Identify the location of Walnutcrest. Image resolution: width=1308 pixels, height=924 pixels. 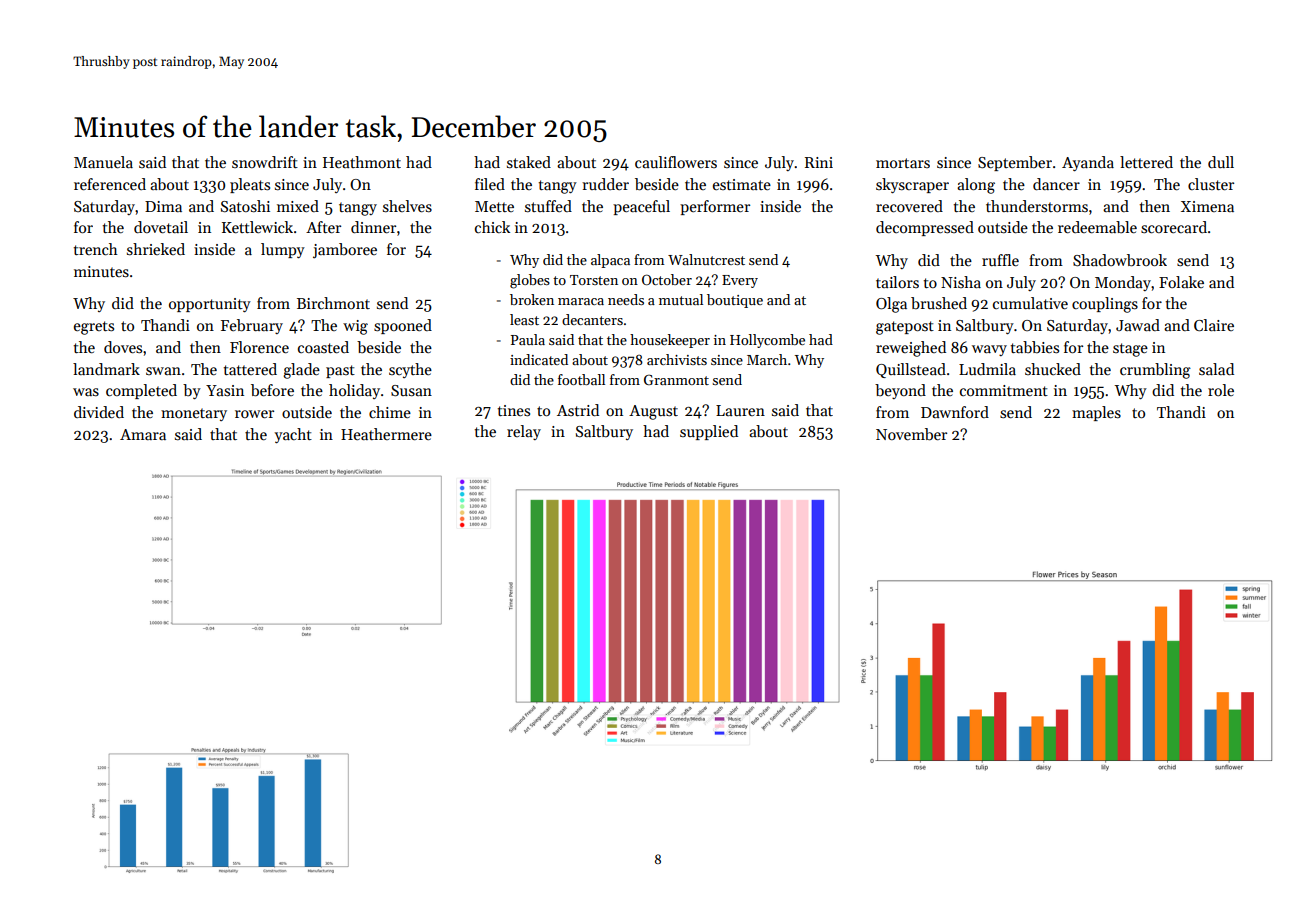
(706, 259).
